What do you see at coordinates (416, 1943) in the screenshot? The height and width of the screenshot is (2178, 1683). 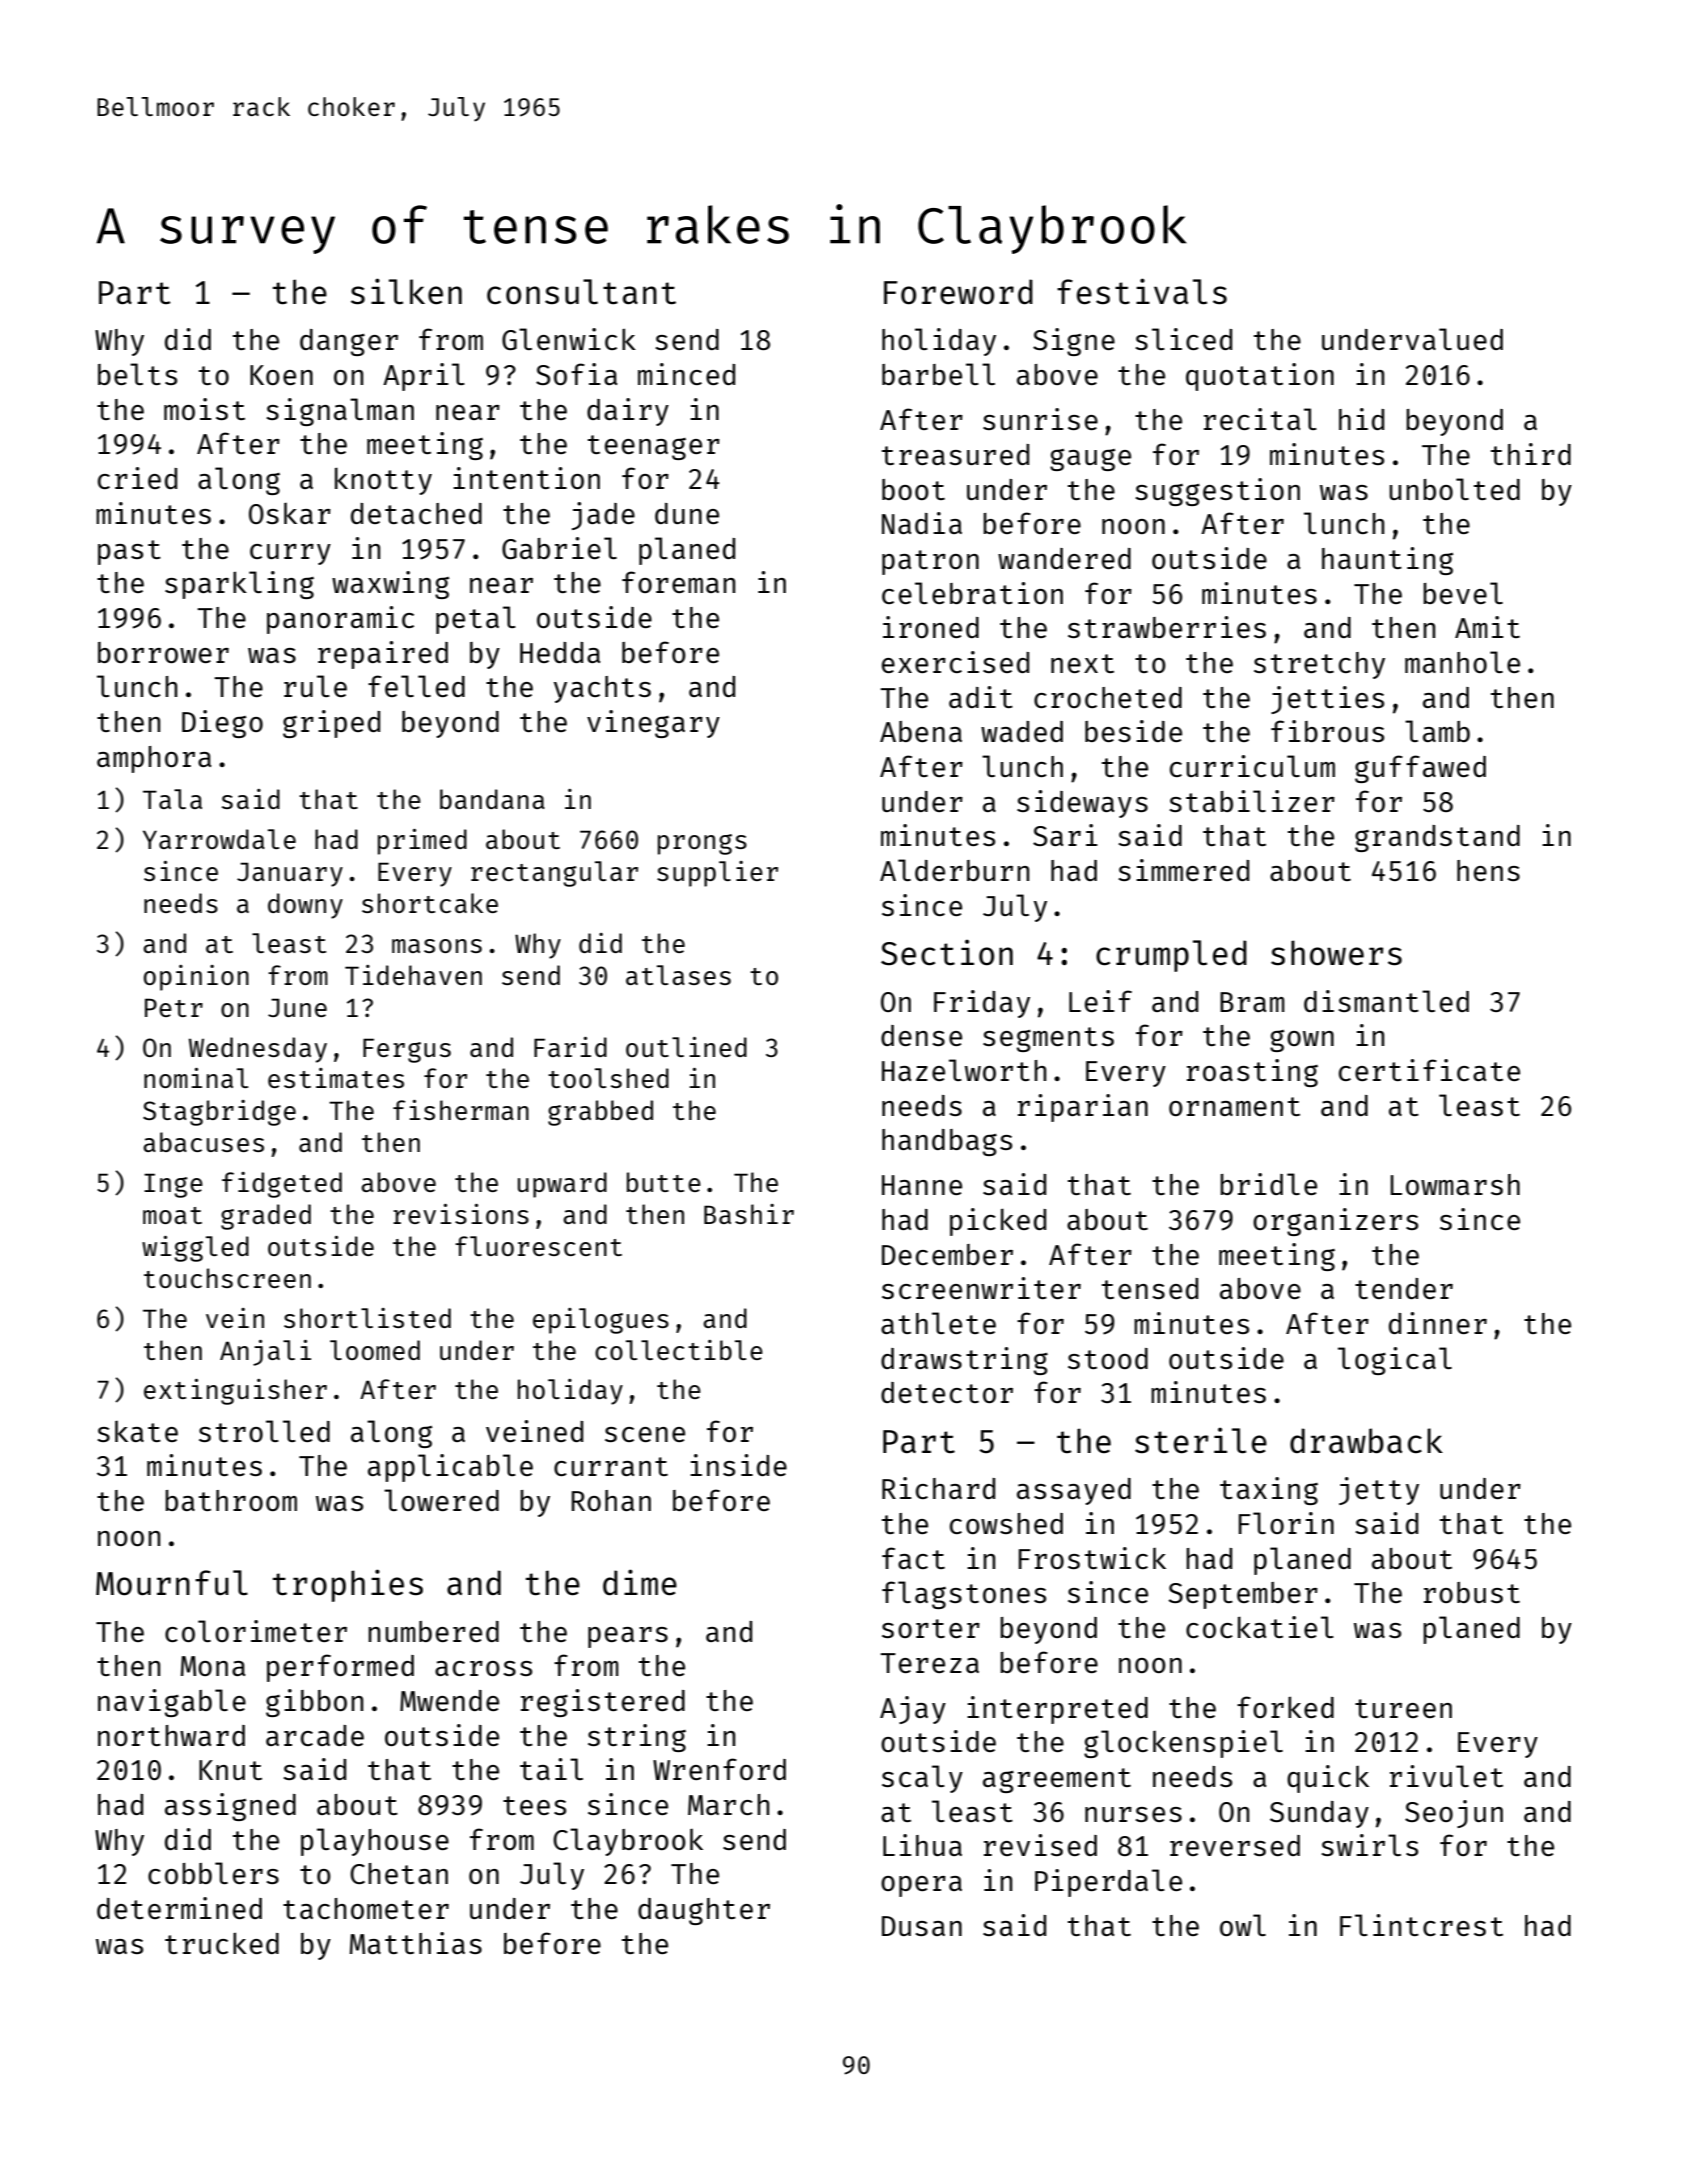 I see `Matthias` at bounding box center [416, 1943].
